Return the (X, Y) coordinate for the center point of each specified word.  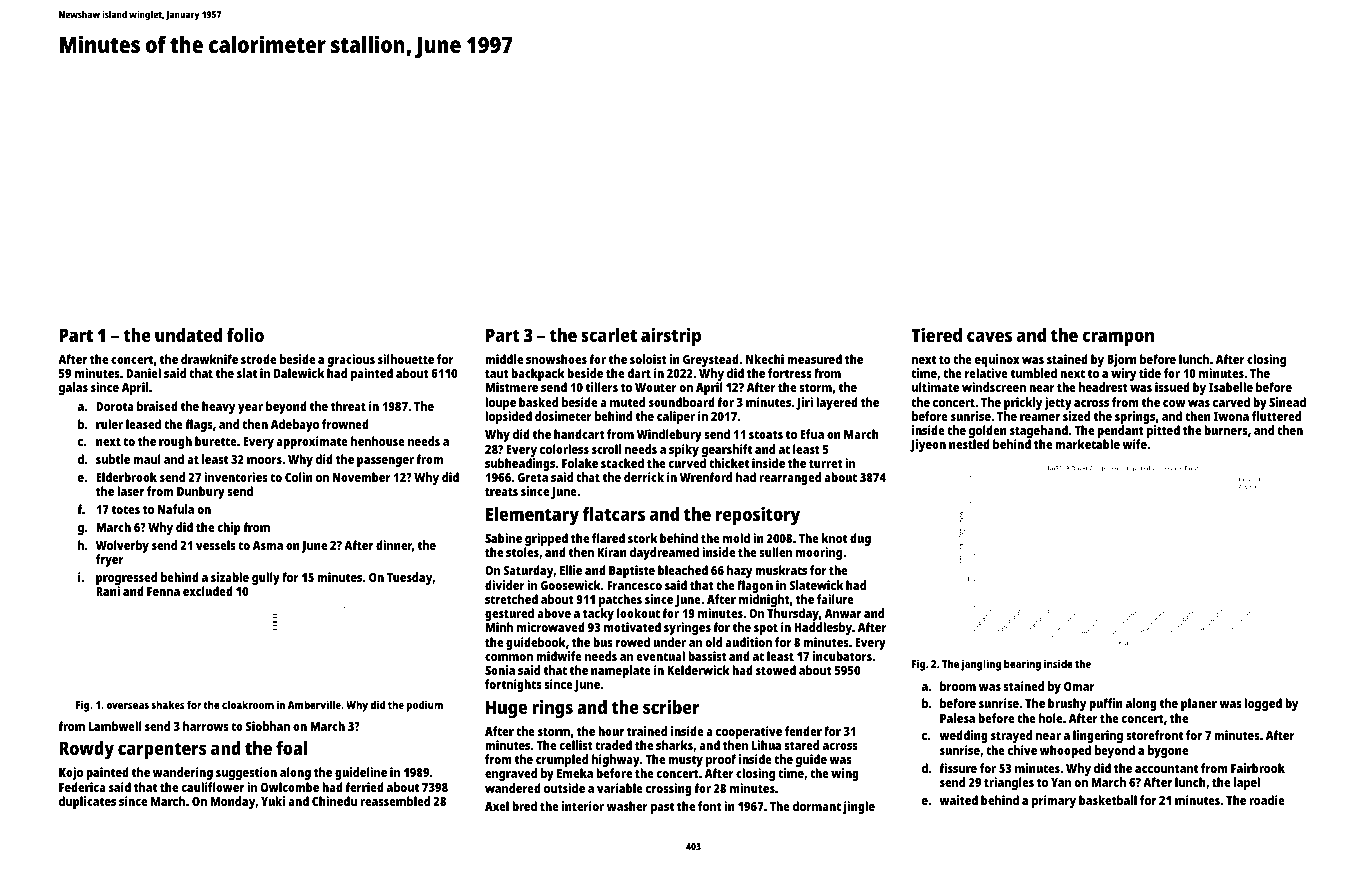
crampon (1118, 339)
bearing (1022, 665)
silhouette (406, 359)
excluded (208, 591)
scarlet (609, 335)
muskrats (781, 570)
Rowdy (86, 750)
